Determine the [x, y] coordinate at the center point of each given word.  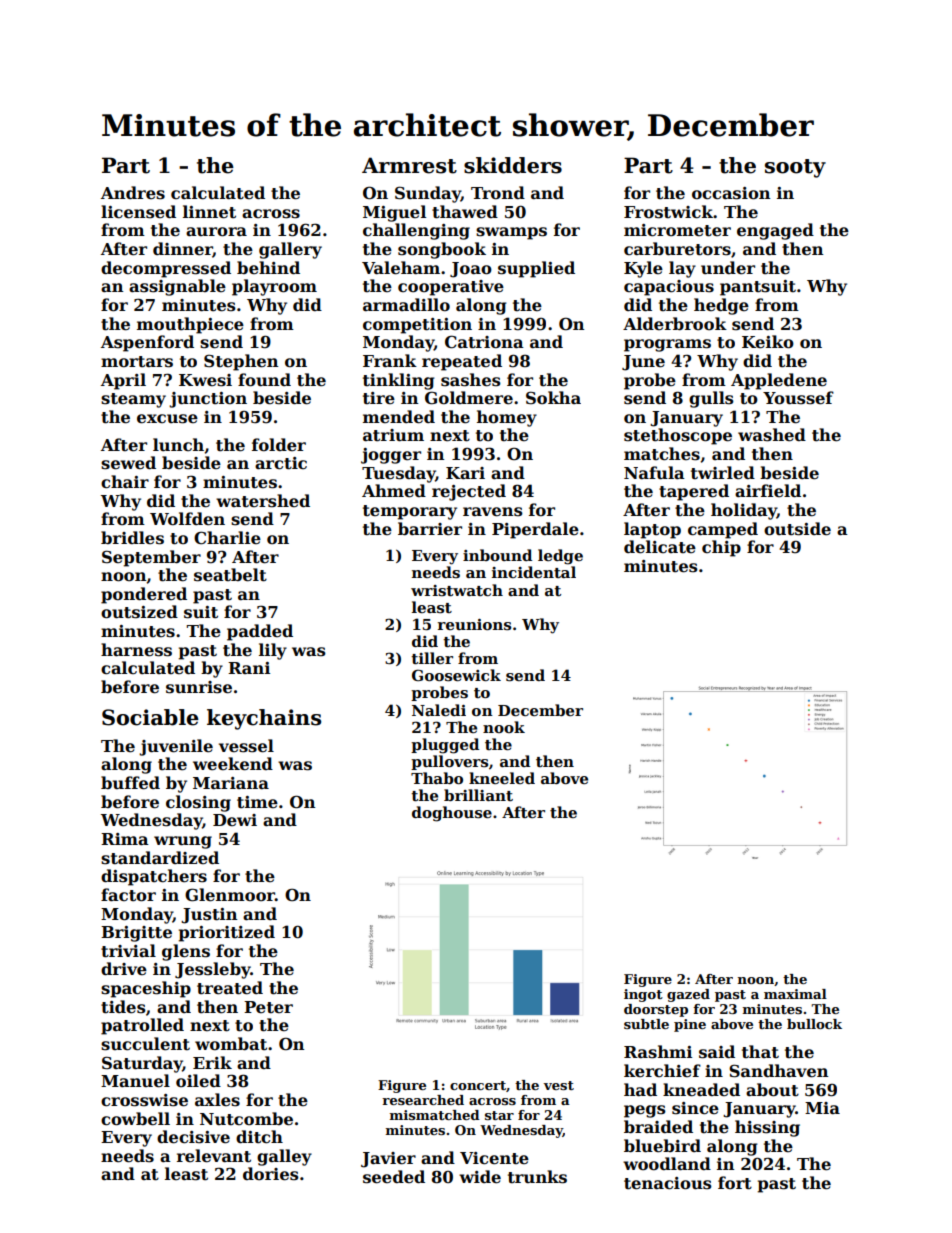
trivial [128, 951]
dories [271, 1174]
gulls [711, 399]
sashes [471, 380]
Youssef [798, 398]
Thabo [437, 778]
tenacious [668, 1183]
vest [558, 1085]
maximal [795, 994]
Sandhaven [779, 1071]
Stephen [241, 362]
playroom [274, 287]
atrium [393, 435]
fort [735, 1183]
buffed [130, 783]
